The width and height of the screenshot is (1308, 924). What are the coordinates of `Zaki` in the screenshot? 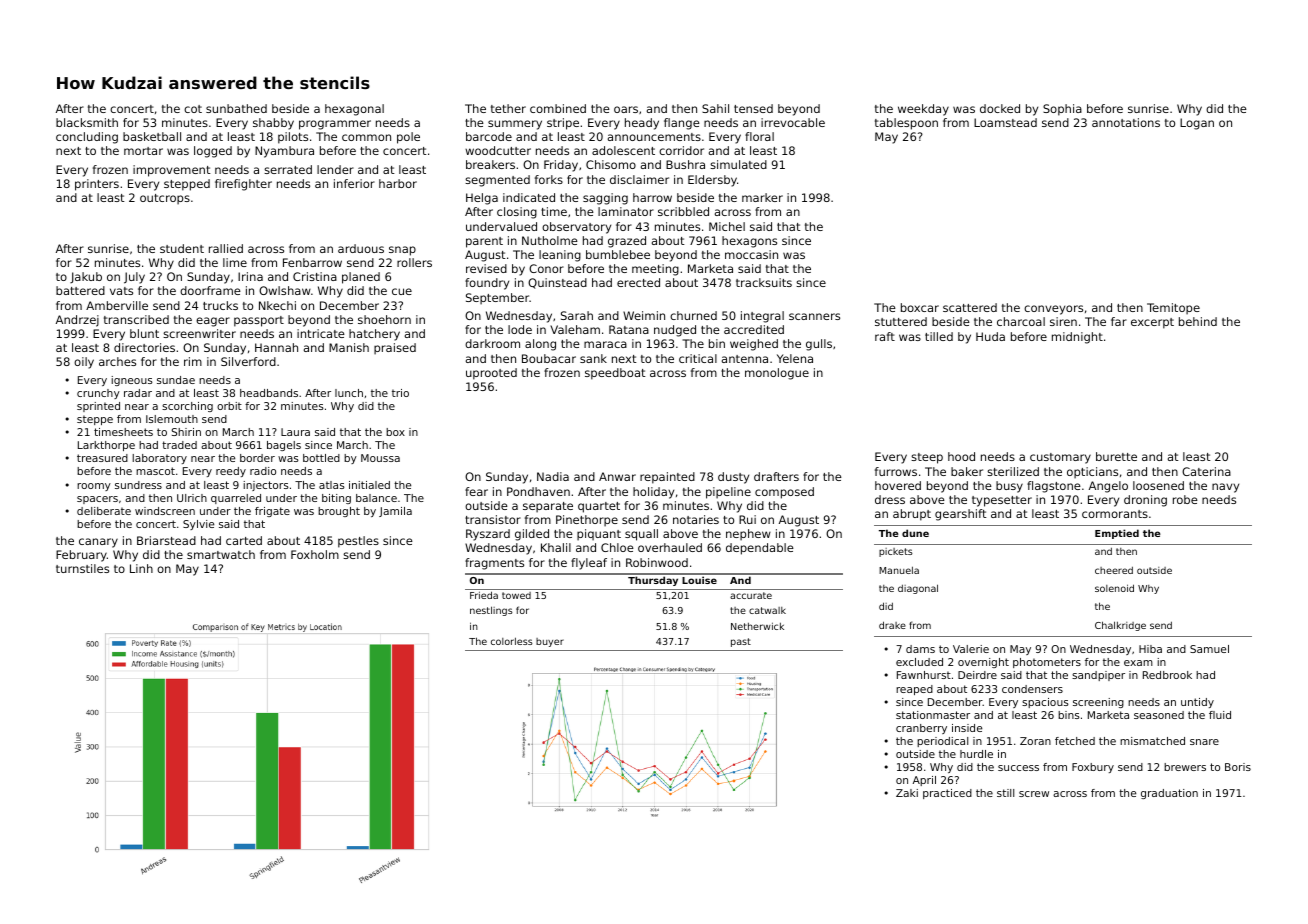 It's located at (907, 793).
